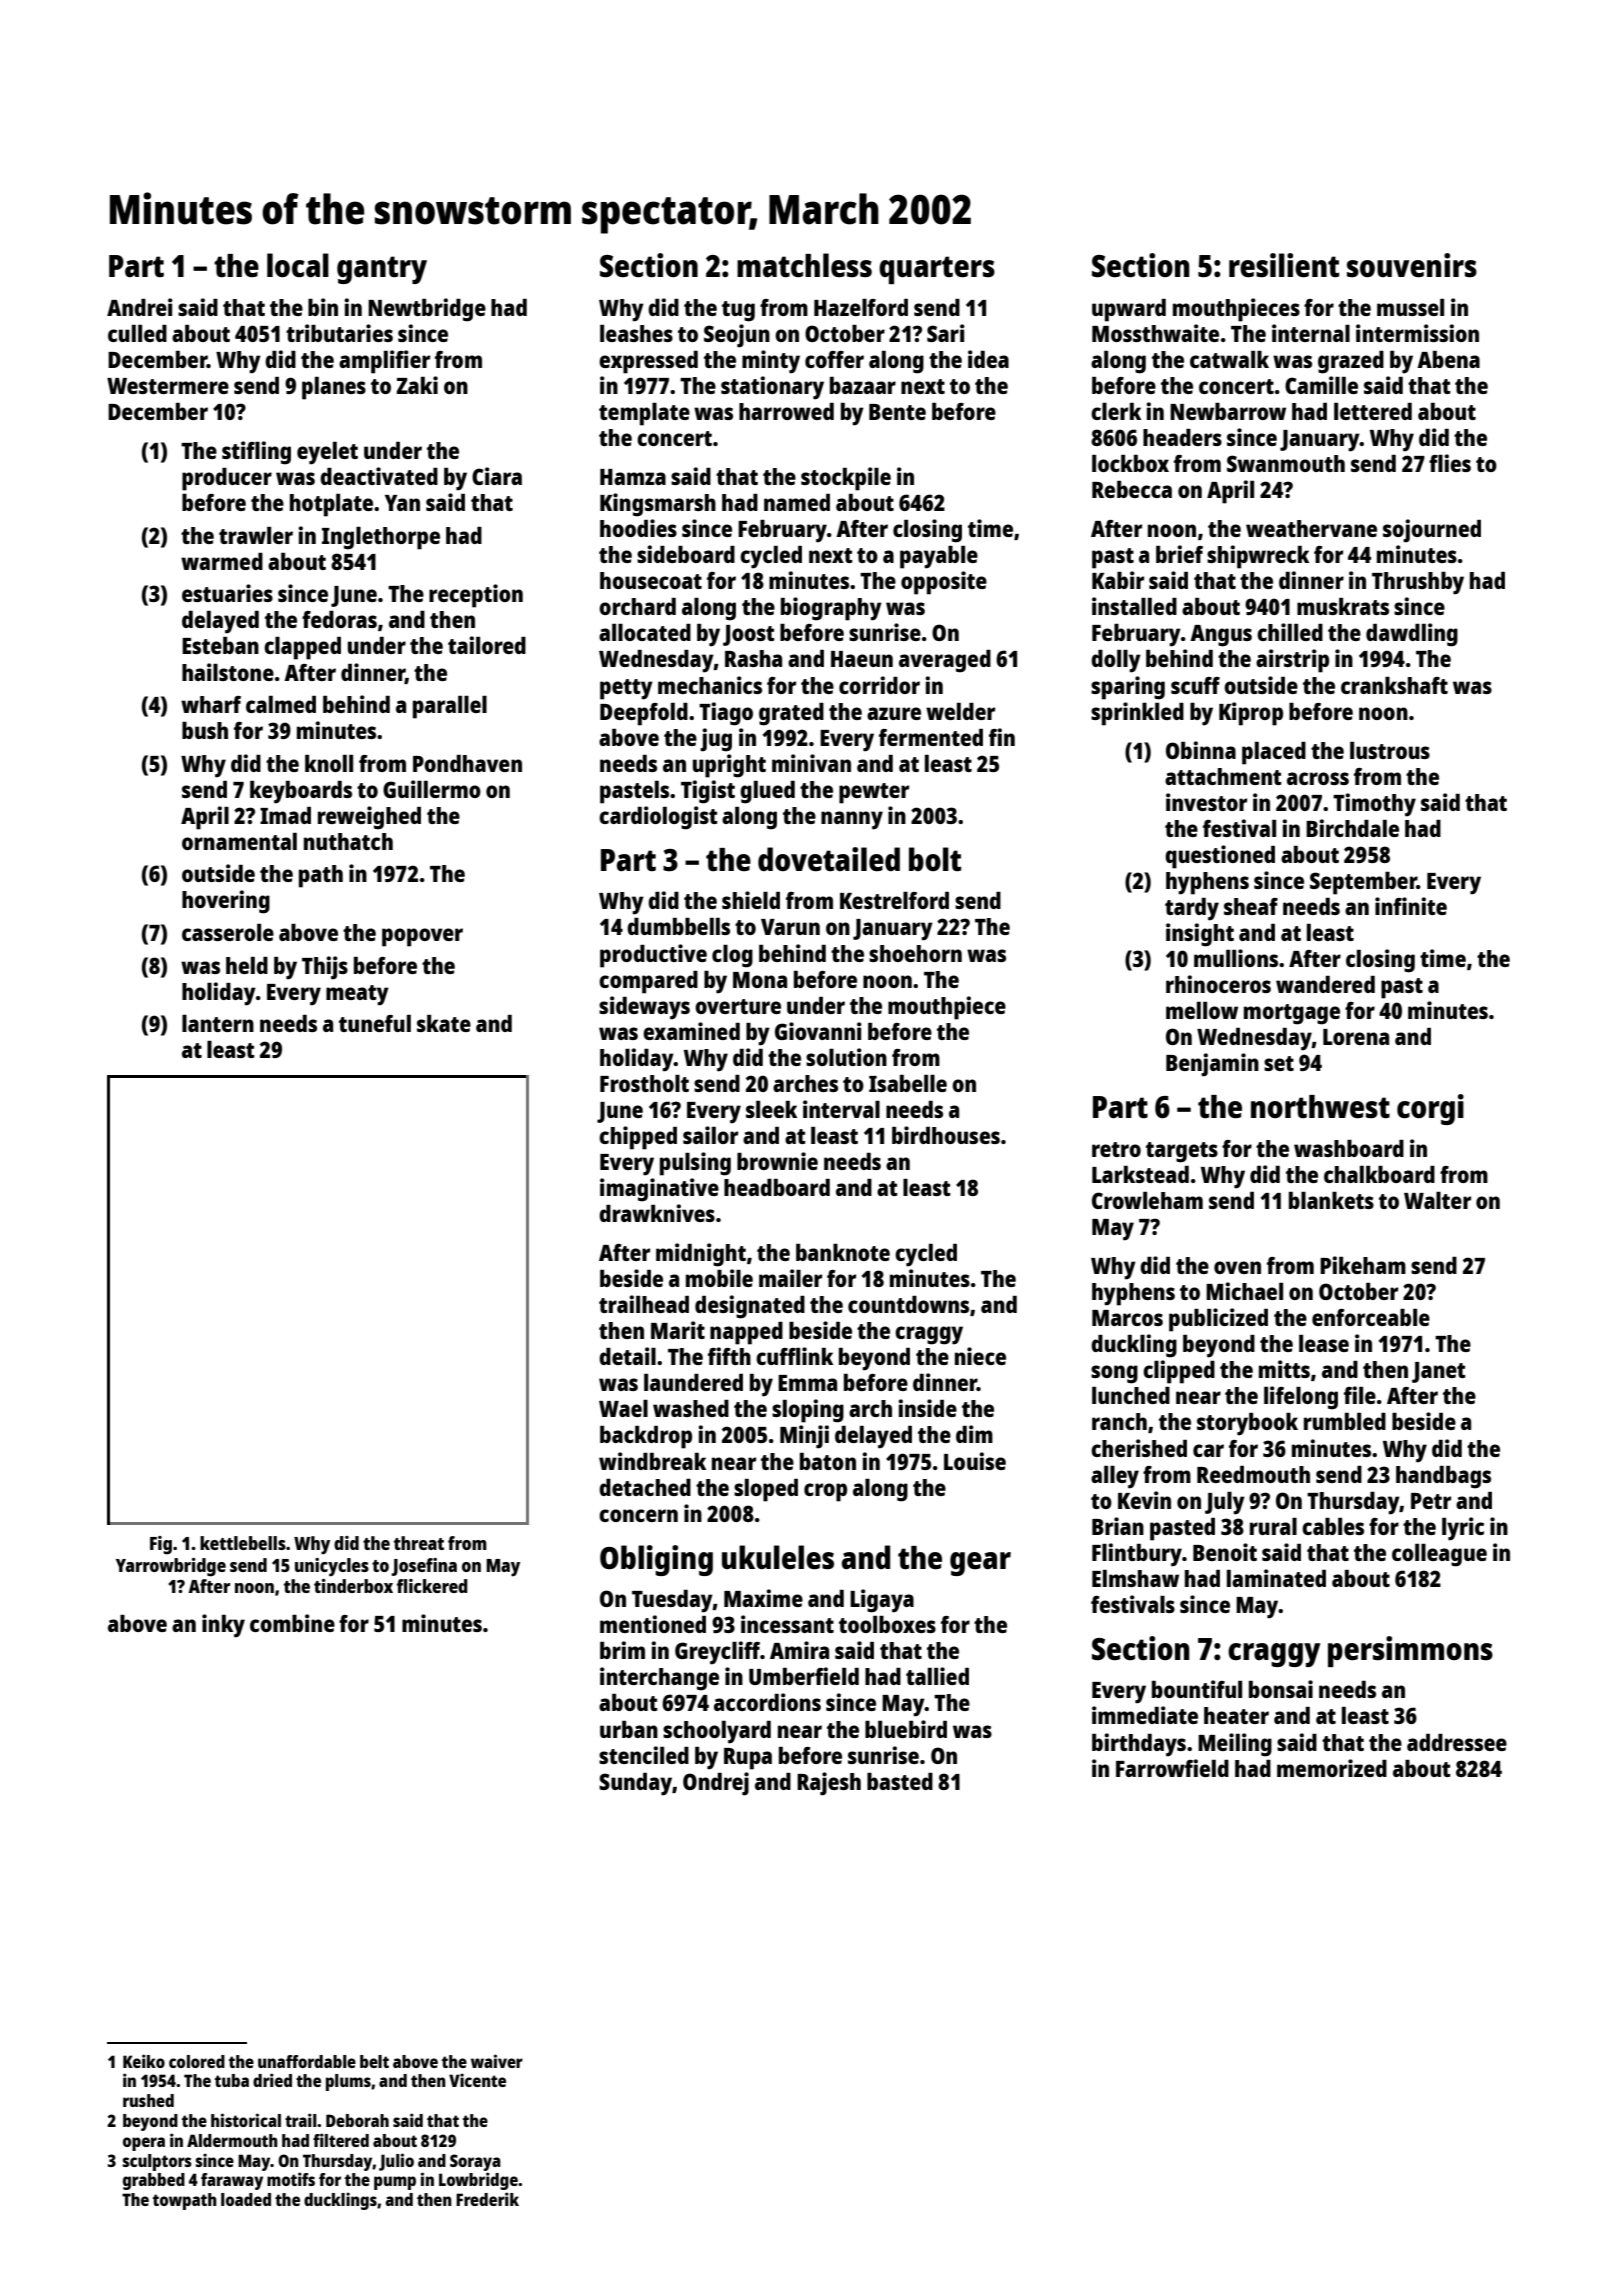 The width and height of the page is (1620, 2292). I want to click on casserole, so click(228, 932).
